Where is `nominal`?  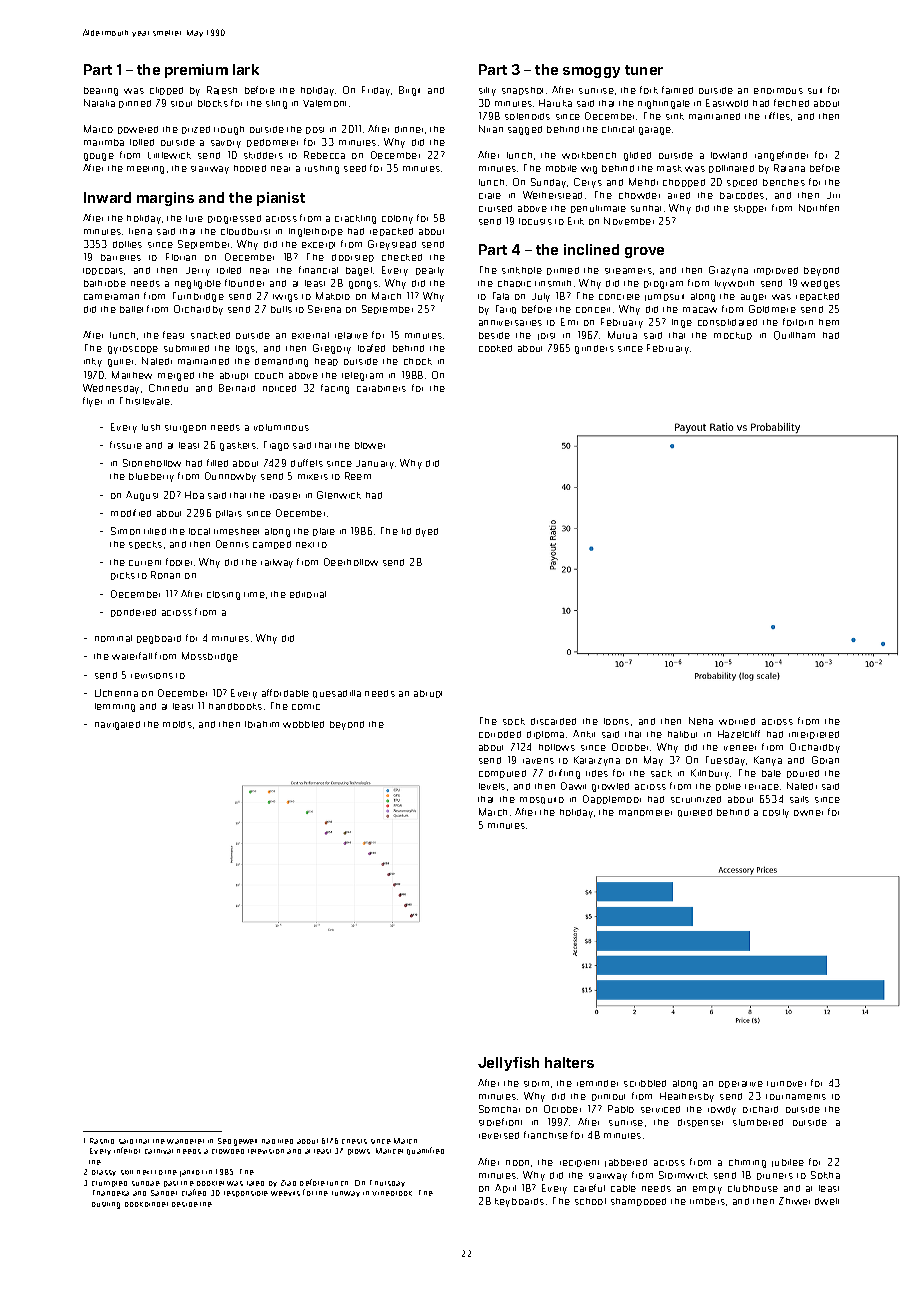
nominal is located at coordinates (113, 638).
